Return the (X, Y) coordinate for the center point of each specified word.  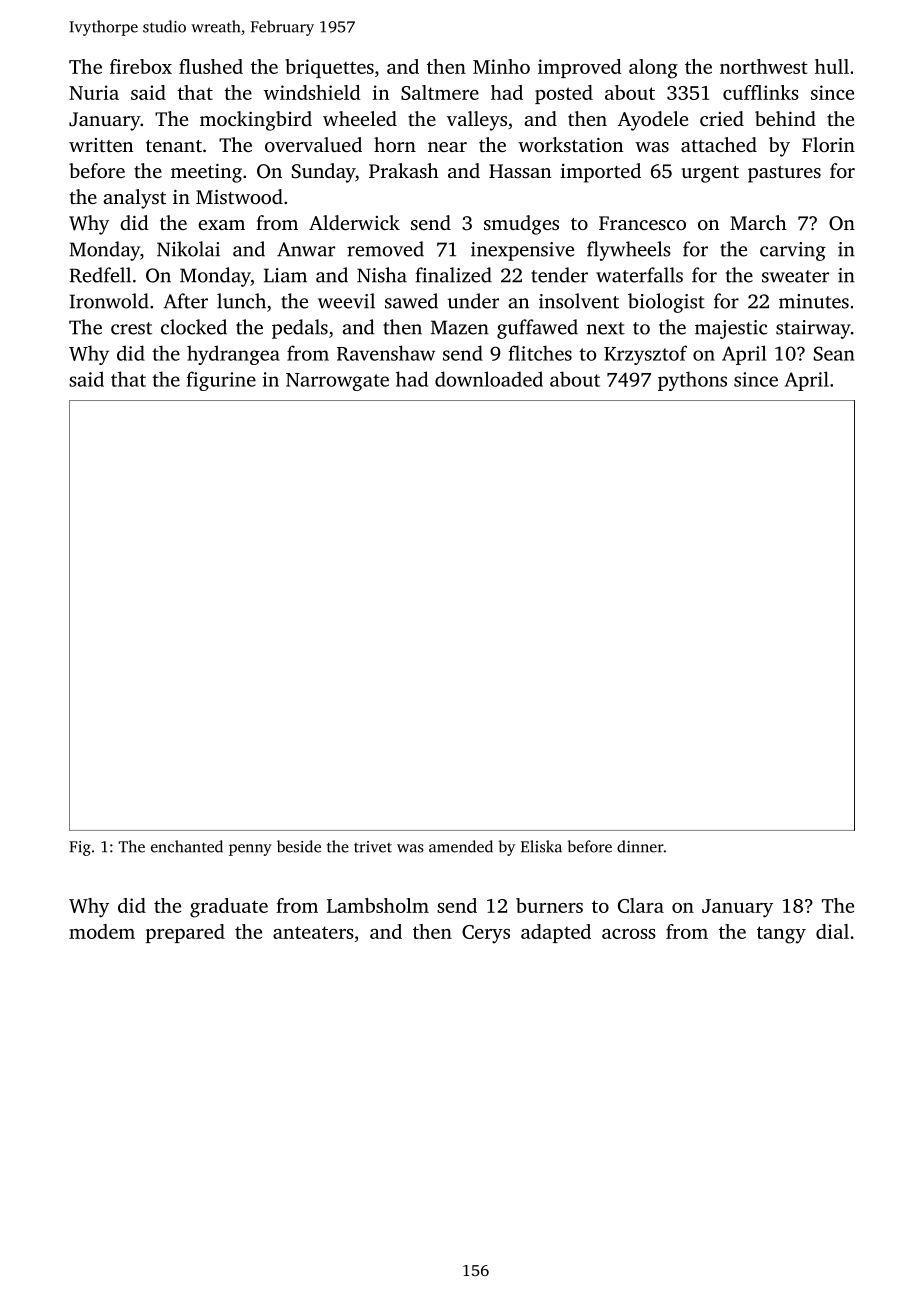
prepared (185, 933)
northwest (764, 66)
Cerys (486, 934)
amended (461, 846)
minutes (814, 301)
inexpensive (522, 251)
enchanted (187, 846)
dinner (640, 846)
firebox (141, 66)
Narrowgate (337, 382)
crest (131, 328)
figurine (221, 381)
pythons (692, 381)
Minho (501, 66)
